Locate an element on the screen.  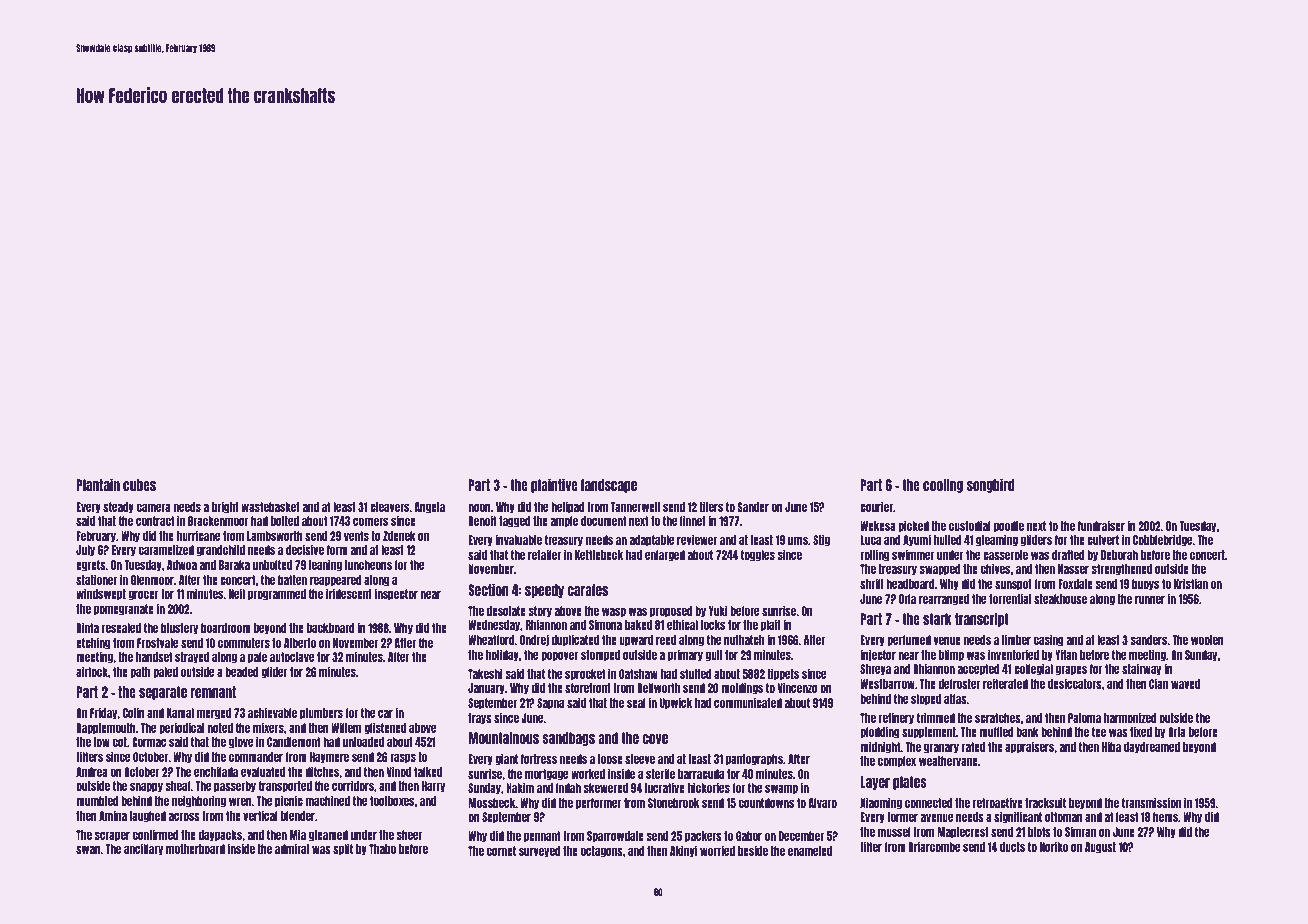
supplement is located at coordinates (929, 733).
